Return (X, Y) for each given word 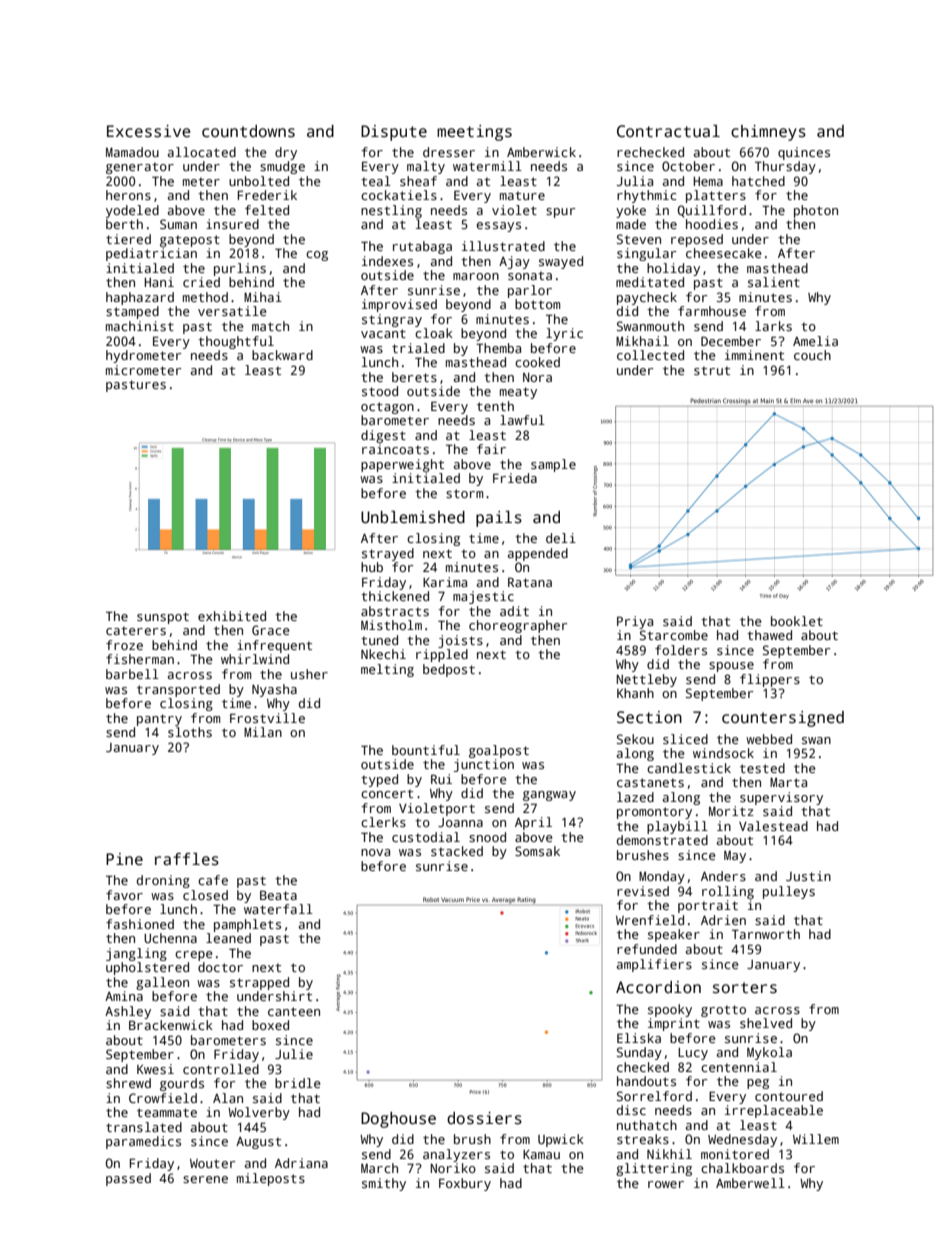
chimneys (768, 133)
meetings (474, 133)
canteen (294, 1011)
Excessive (149, 131)
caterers (136, 630)
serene (205, 1179)
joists (460, 641)
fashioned (140, 924)
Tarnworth (766, 934)
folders (681, 650)
